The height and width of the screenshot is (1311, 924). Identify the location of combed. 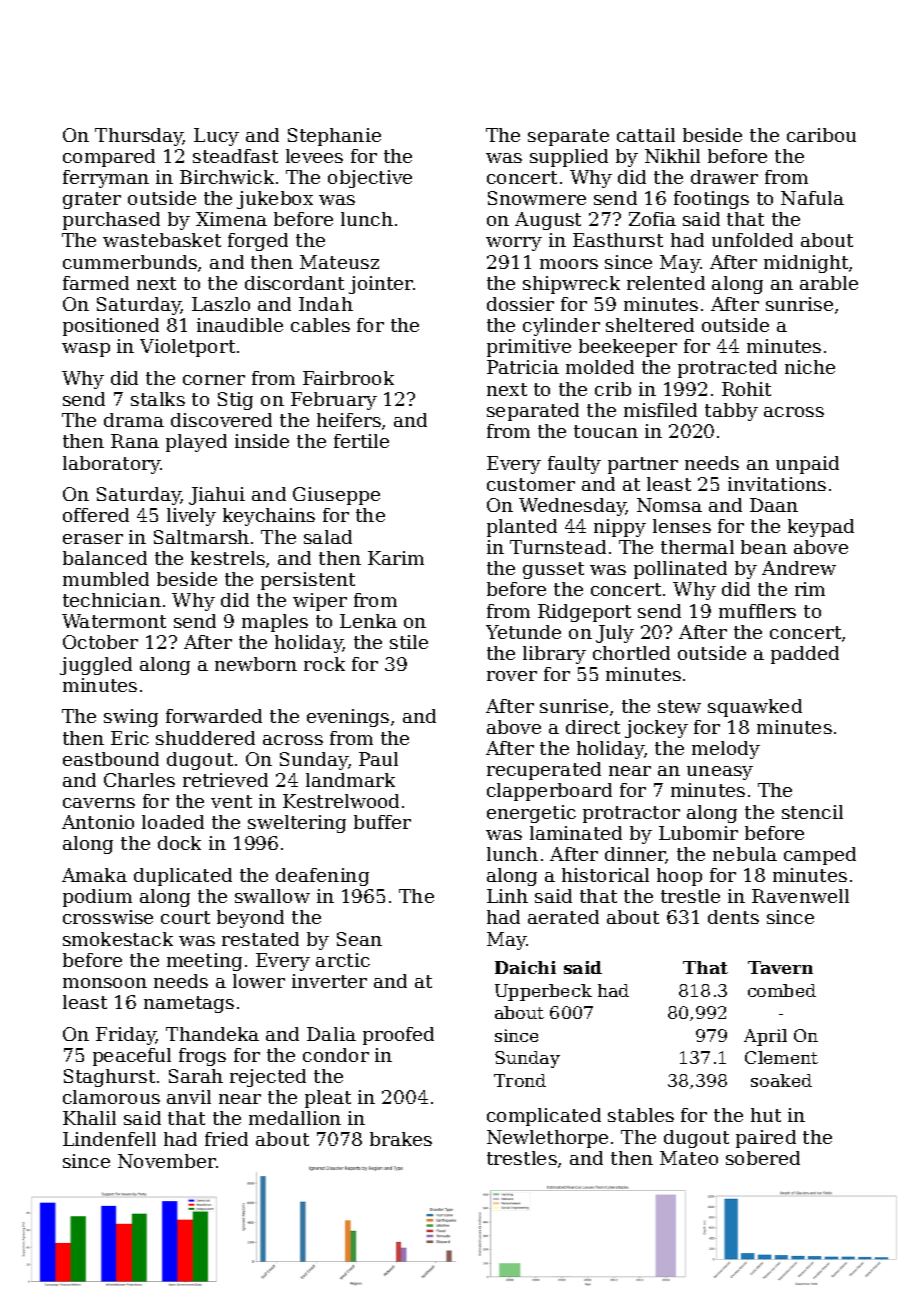
(782, 990).
